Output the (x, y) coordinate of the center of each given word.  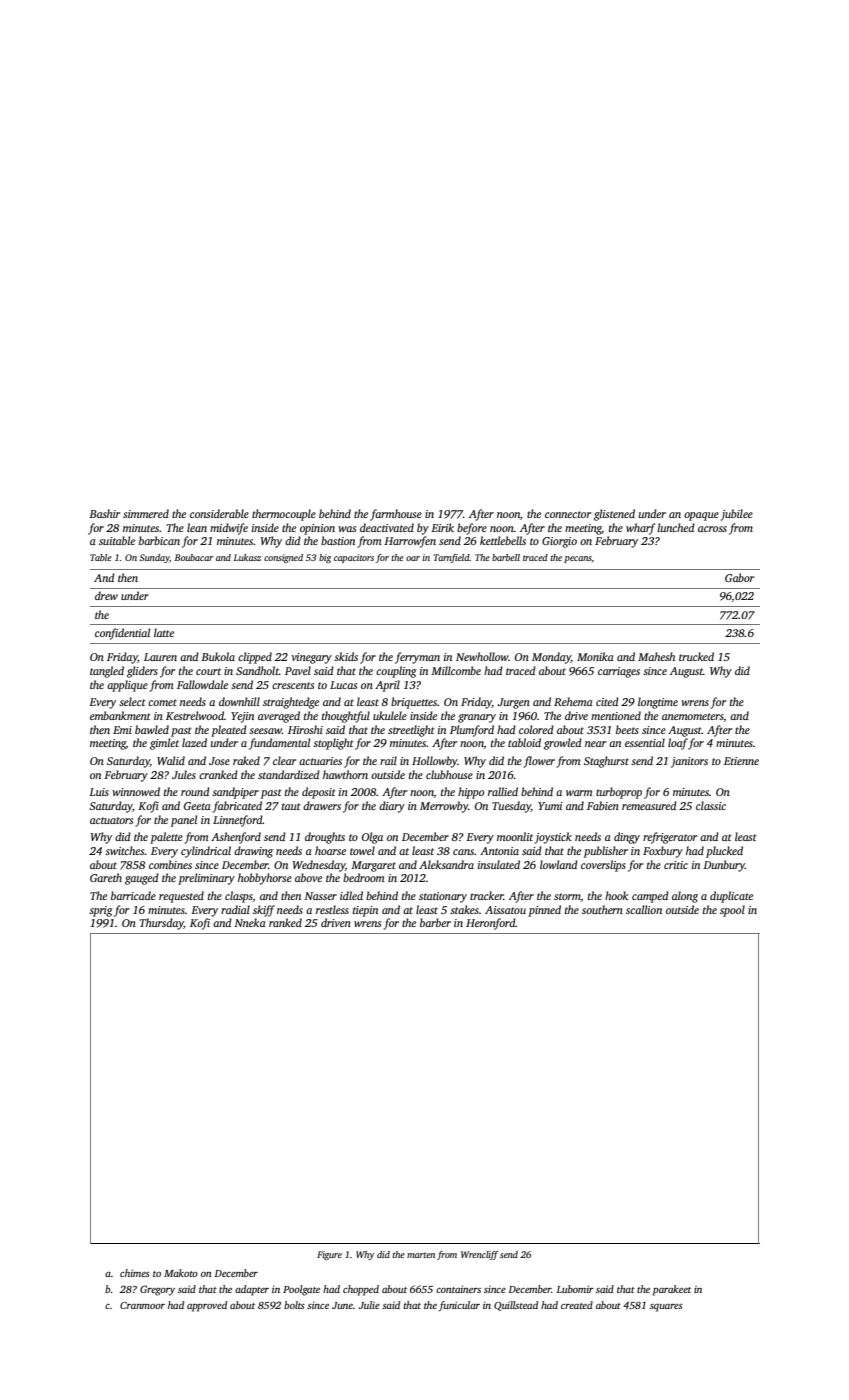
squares (666, 1308)
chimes (135, 1273)
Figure (329, 1255)
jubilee (737, 515)
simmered (146, 513)
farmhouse (396, 515)
